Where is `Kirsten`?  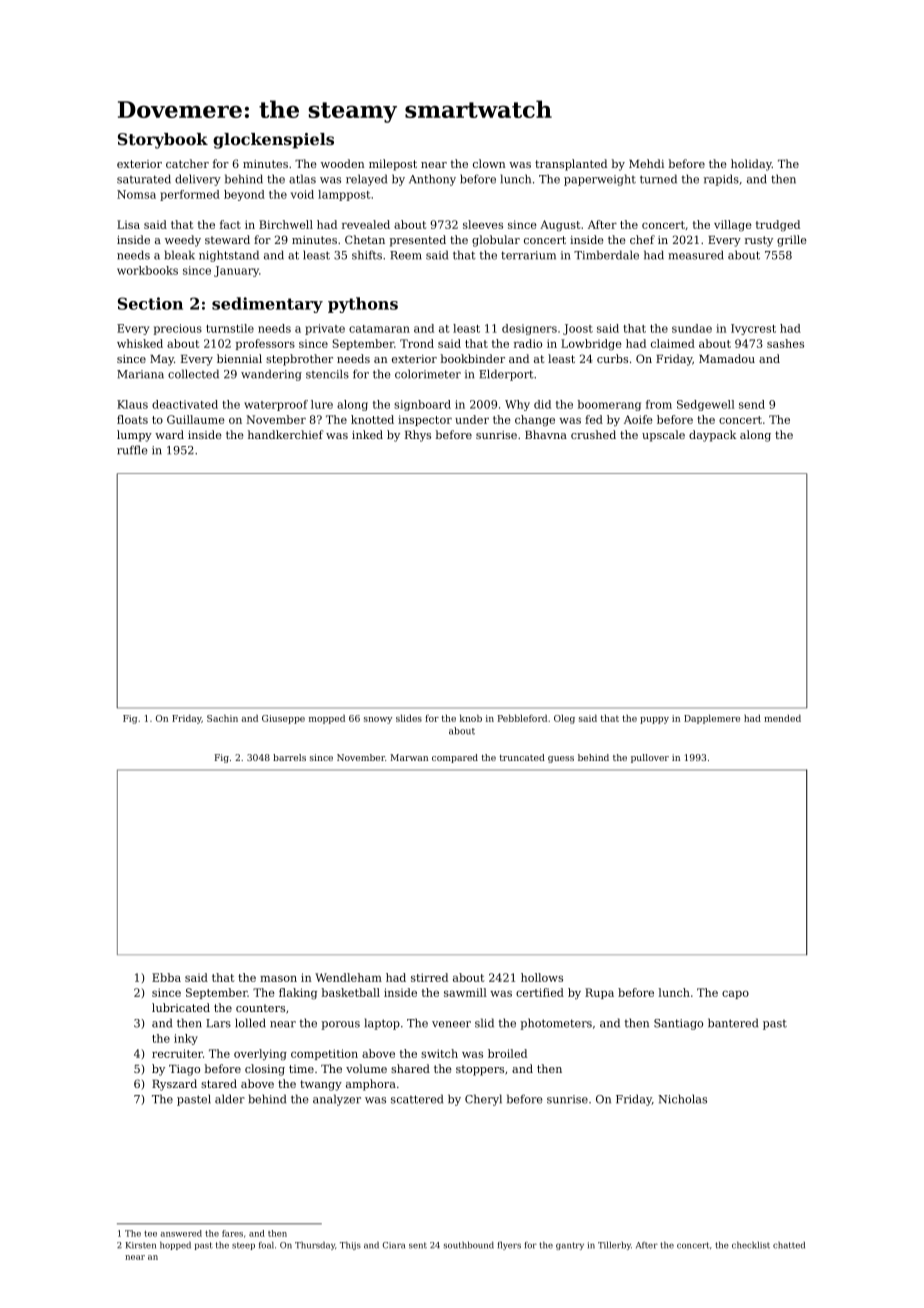
Kirsten is located at coordinates (141, 1245).
